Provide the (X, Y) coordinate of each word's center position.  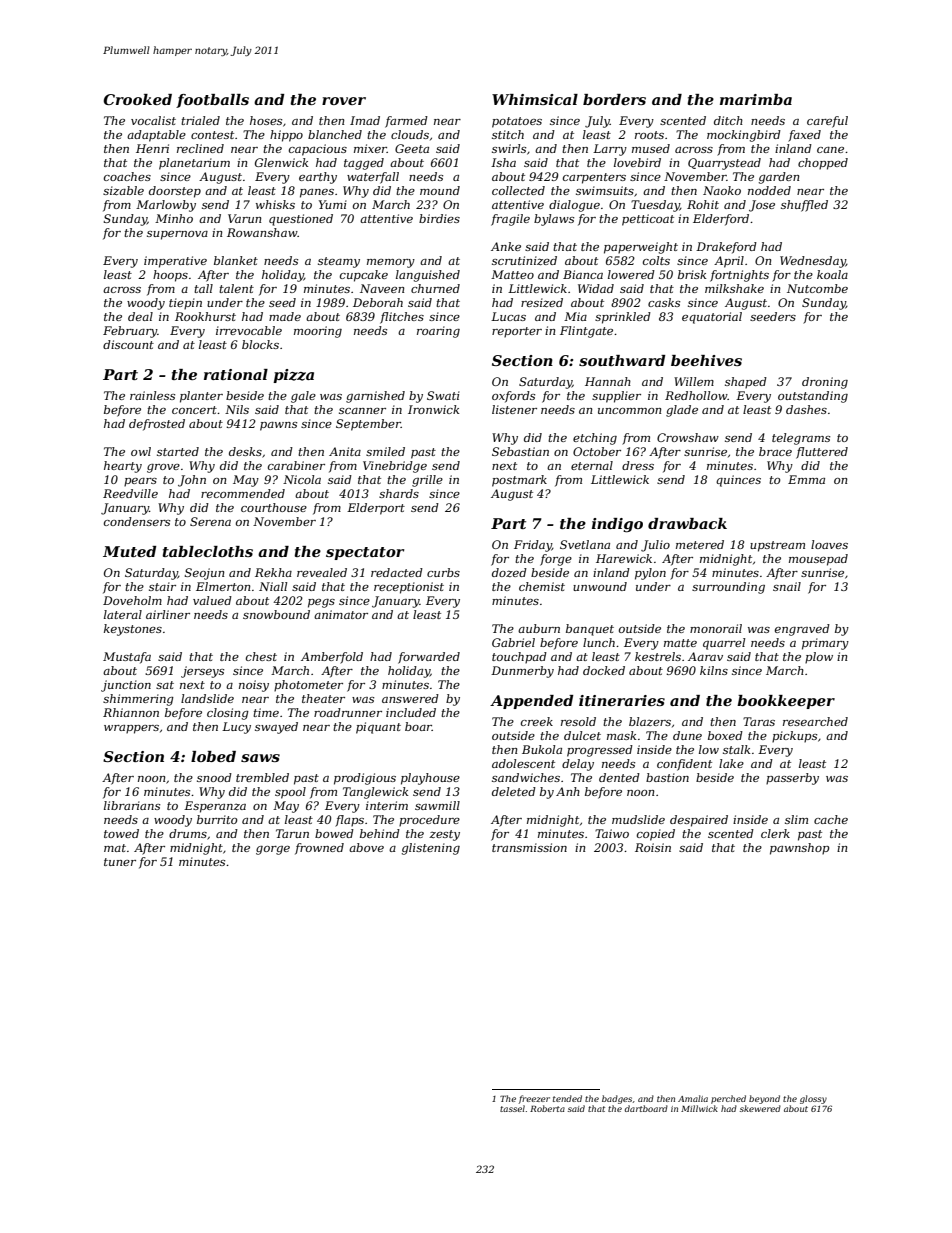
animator (341, 614)
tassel (512, 1108)
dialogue (574, 206)
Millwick (699, 1108)
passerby (792, 779)
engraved (802, 630)
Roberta (547, 1108)
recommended (243, 493)
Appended (532, 702)
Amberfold (332, 658)
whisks (275, 204)
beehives (706, 360)
